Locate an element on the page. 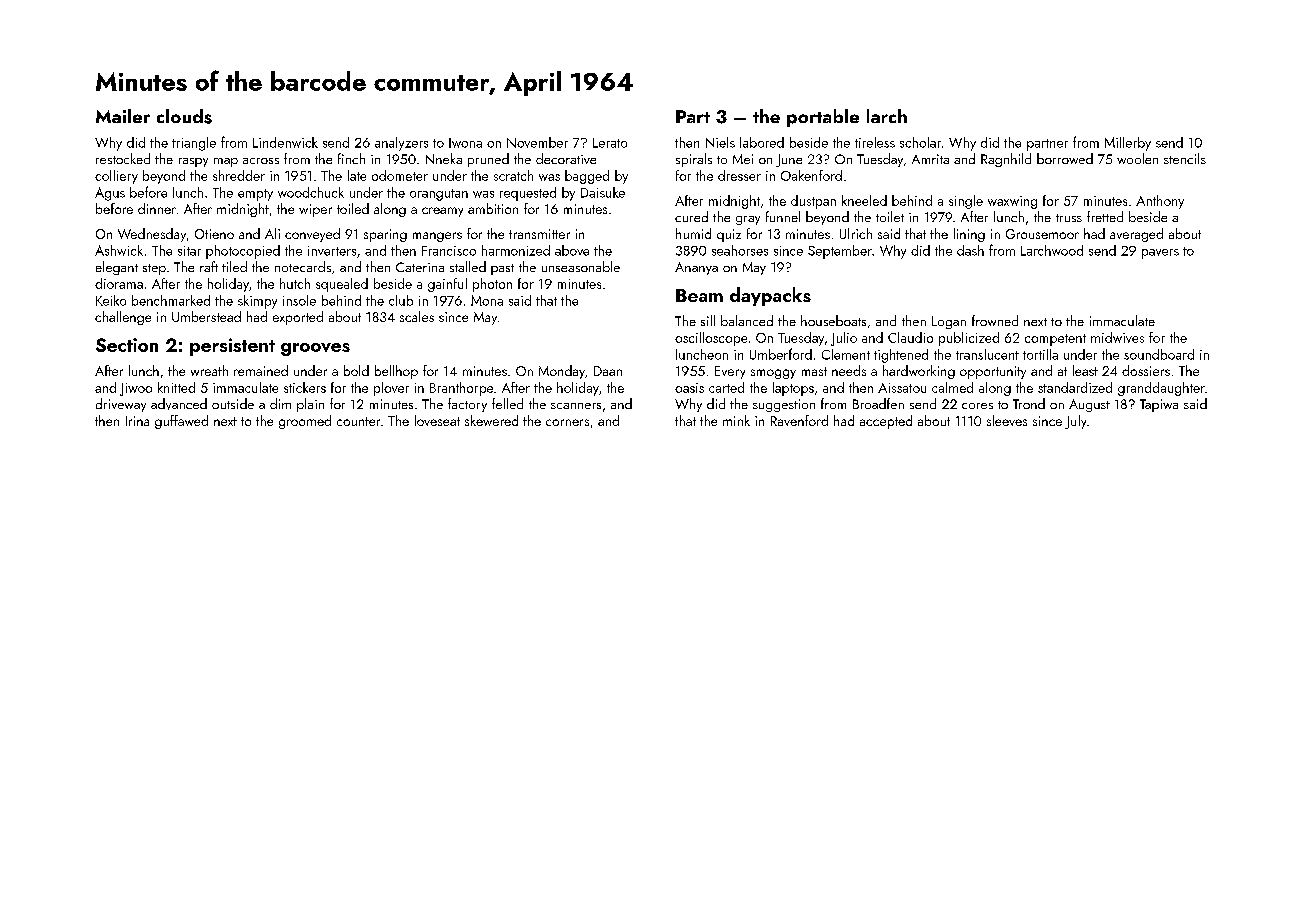 Image resolution: width=1308 pixels, height=924 pixels. Anthony is located at coordinates (1160, 202).
